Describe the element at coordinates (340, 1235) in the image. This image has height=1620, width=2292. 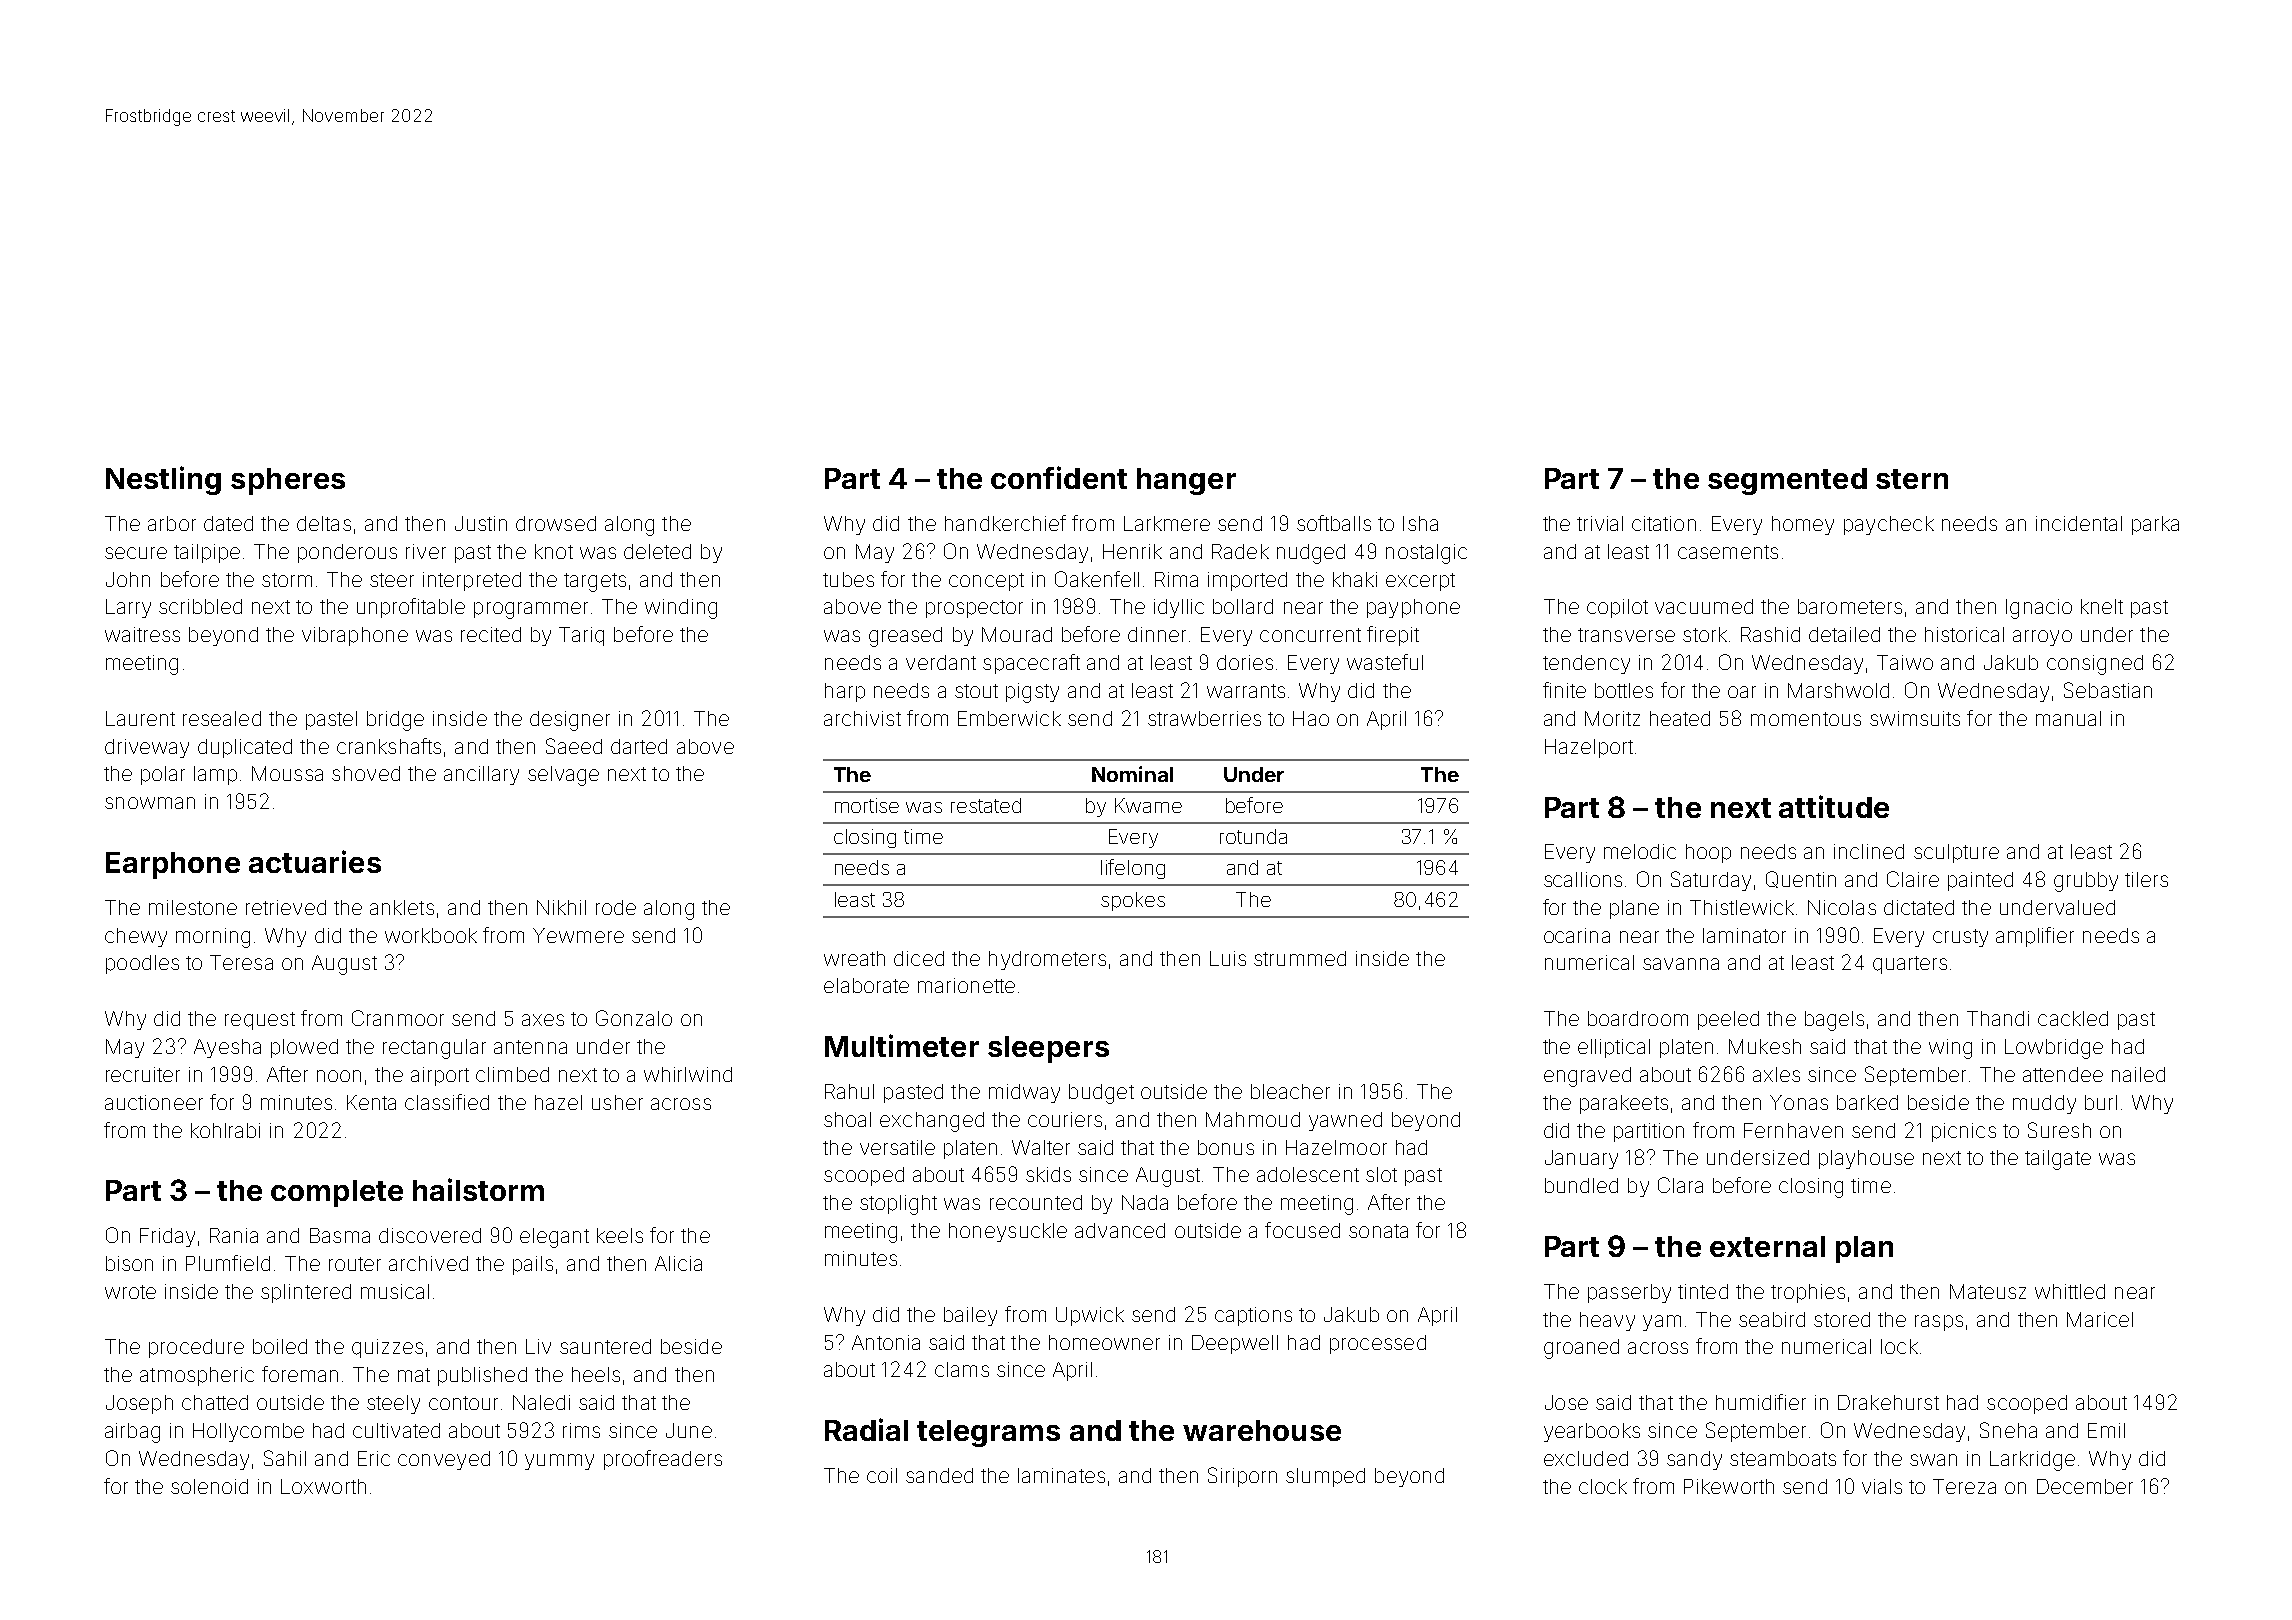
I see `Basma` at that location.
